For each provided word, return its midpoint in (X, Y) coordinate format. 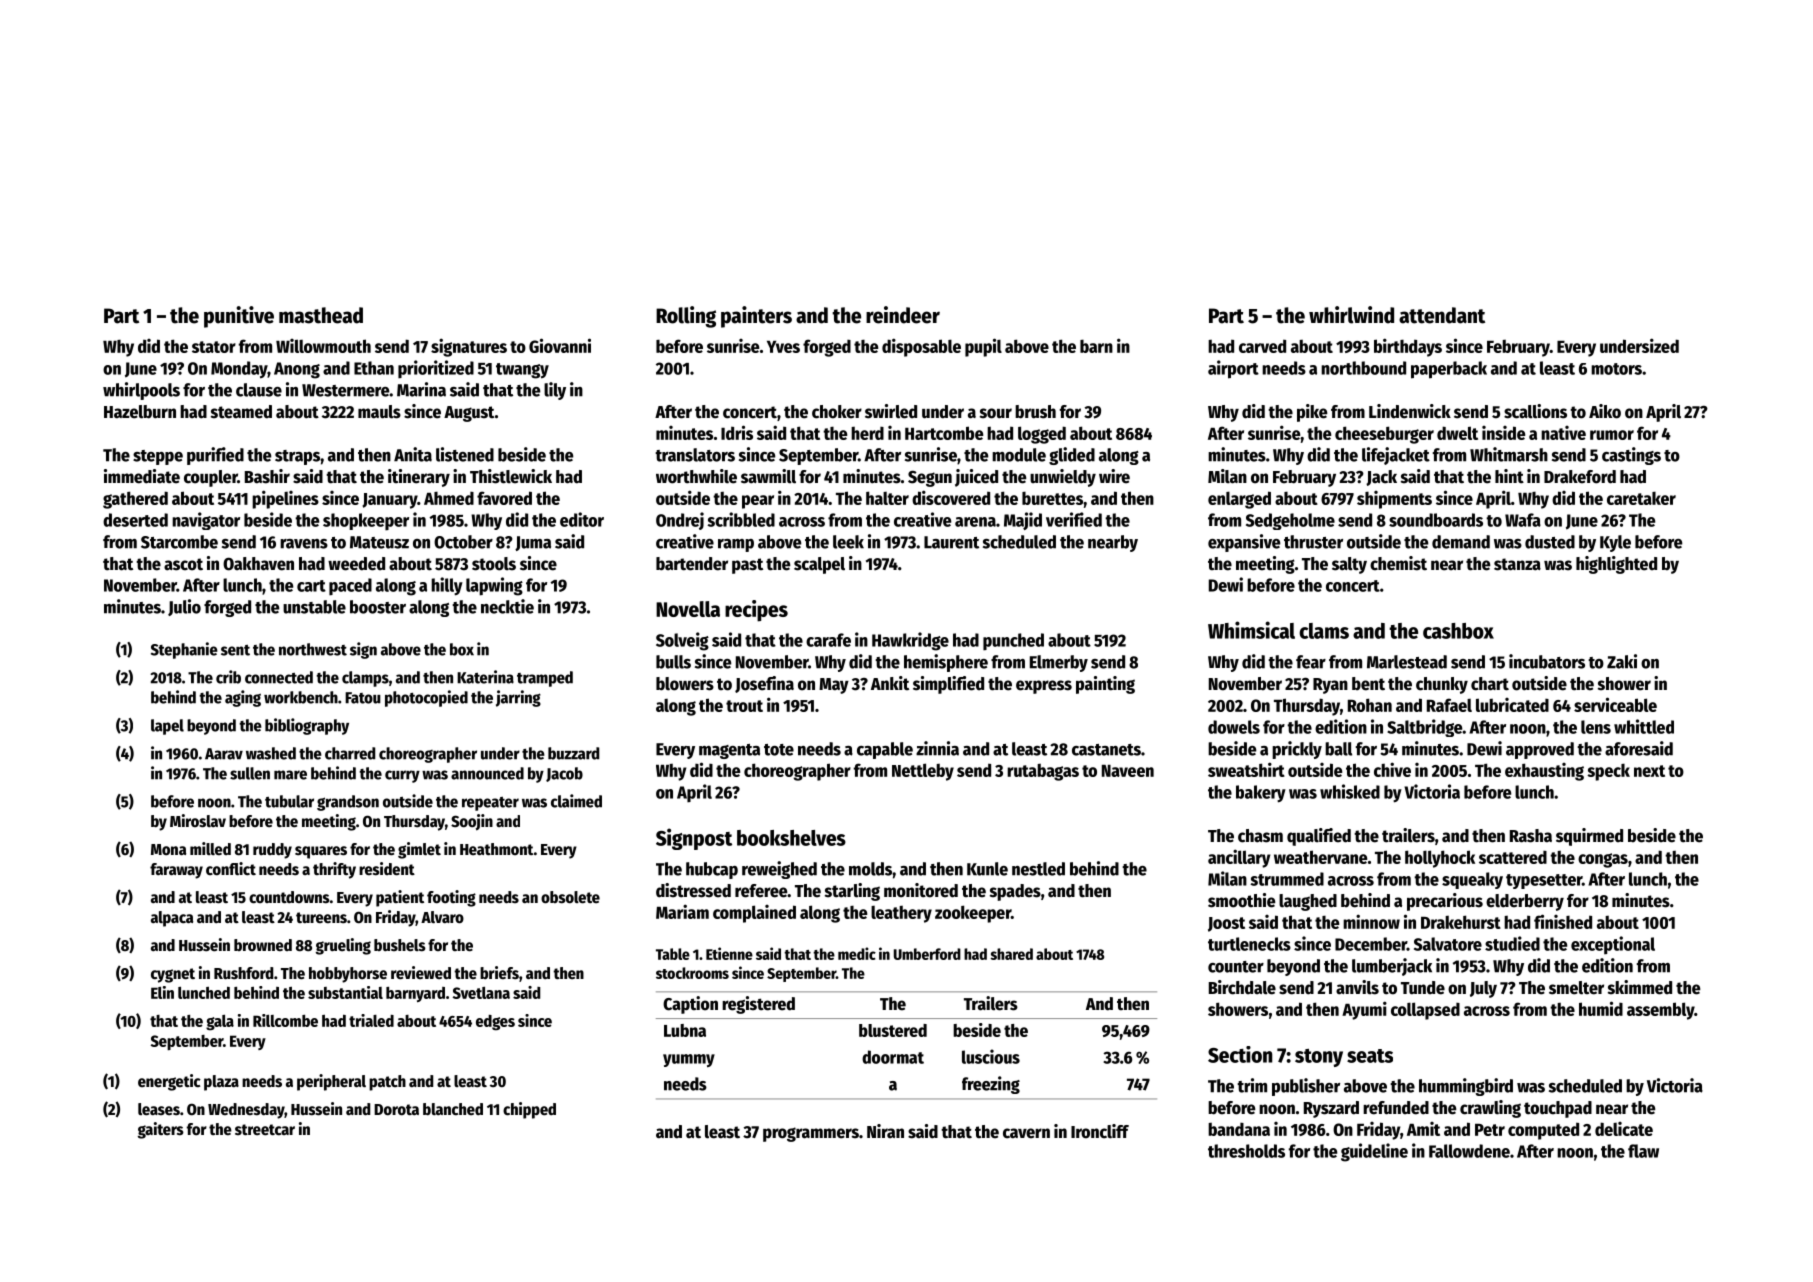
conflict (231, 869)
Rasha (1531, 836)
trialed (371, 1020)
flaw (1643, 1151)
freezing (991, 1085)
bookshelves (791, 838)
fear (1311, 662)
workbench (301, 697)
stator (214, 347)
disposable (921, 347)
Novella (688, 609)
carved (1262, 346)
